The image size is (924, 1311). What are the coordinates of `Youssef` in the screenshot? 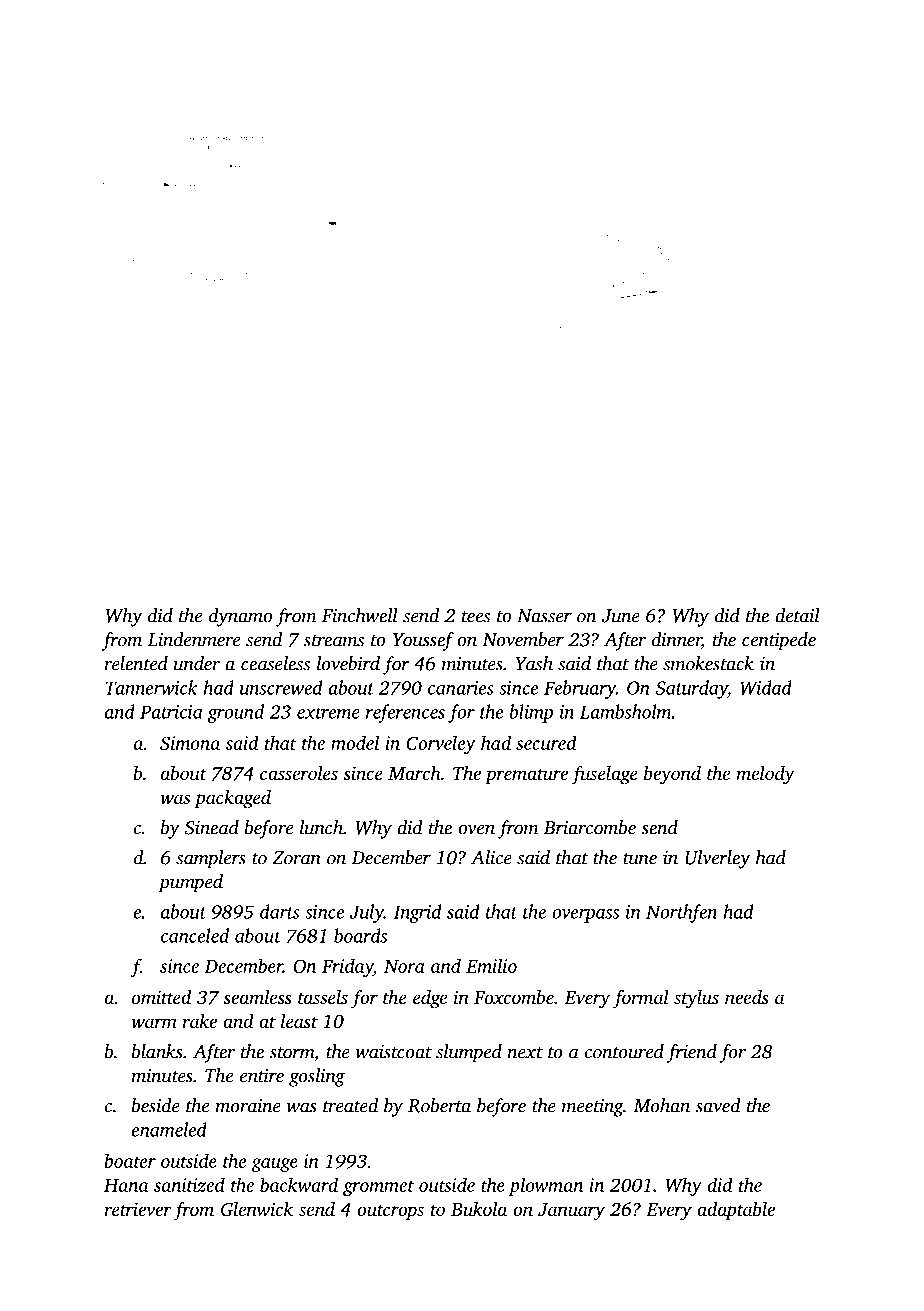 It's located at (423, 641).
